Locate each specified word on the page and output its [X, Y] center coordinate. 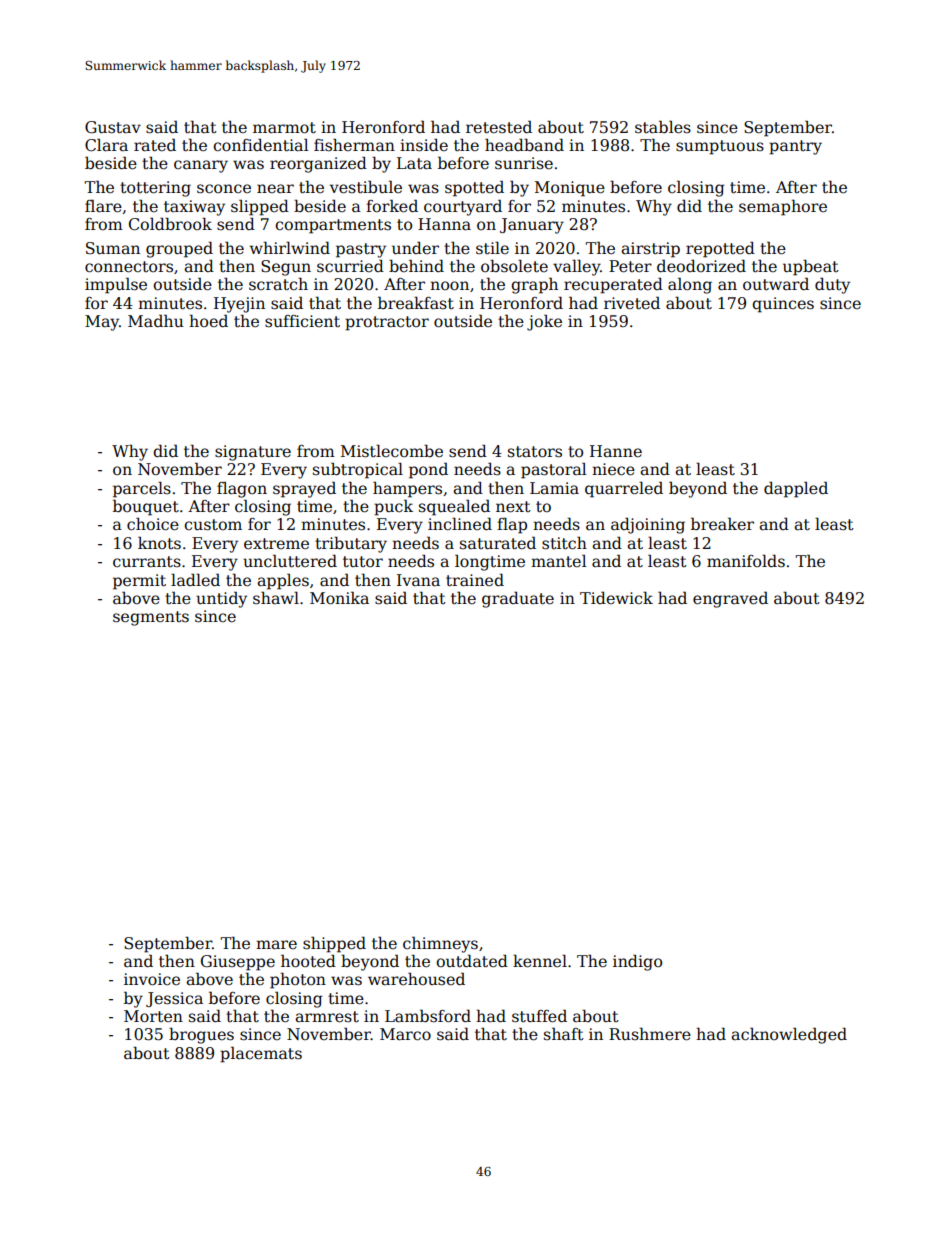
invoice [152, 979]
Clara [106, 144]
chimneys [440, 944]
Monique [570, 189]
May [102, 323]
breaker [722, 524]
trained [475, 580]
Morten [153, 1016]
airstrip [650, 250]
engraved [730, 599]
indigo [637, 962]
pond [428, 470]
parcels [142, 489]
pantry [795, 147]
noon [449, 286]
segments [151, 618]
